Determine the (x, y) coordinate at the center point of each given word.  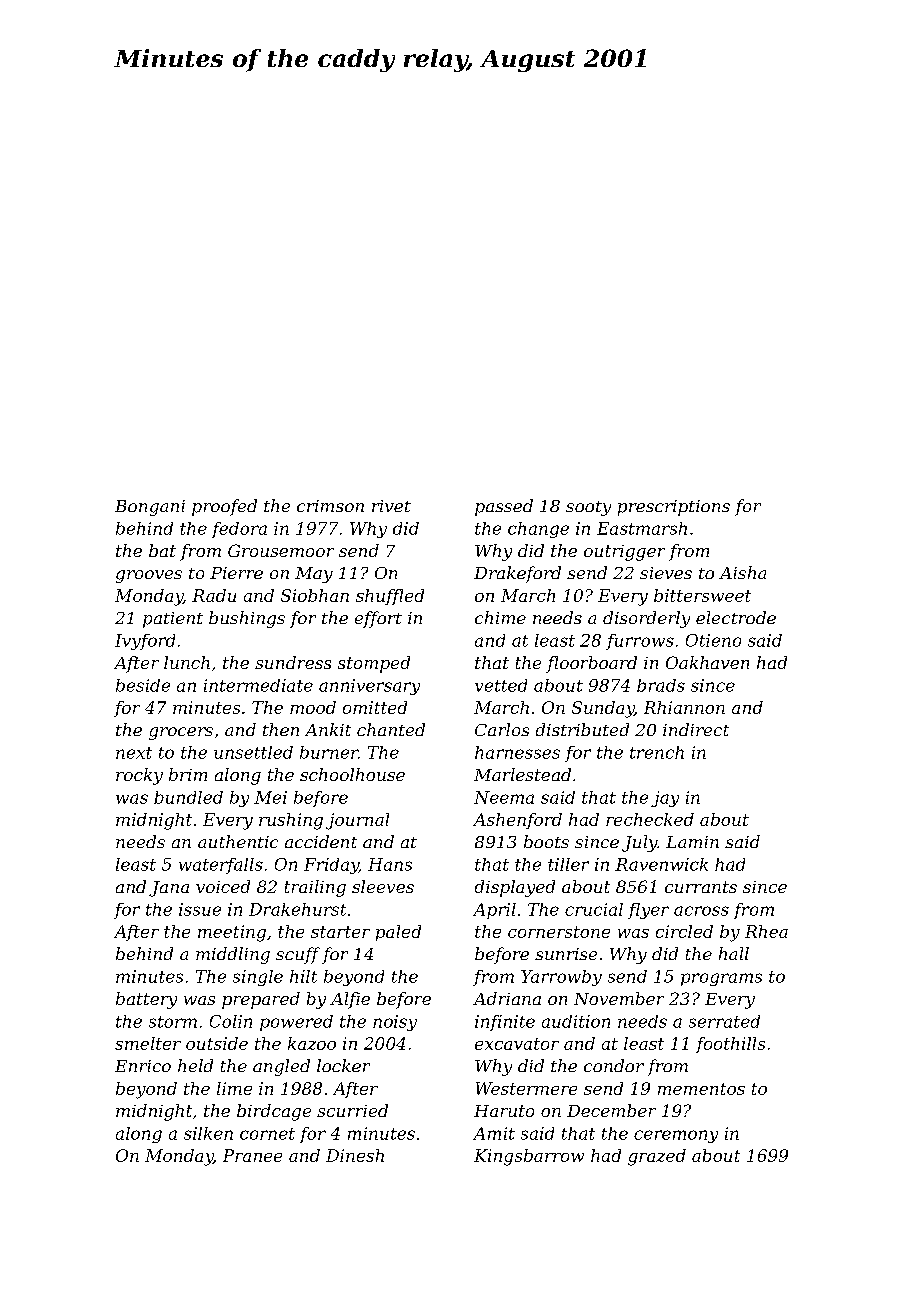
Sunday (603, 709)
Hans (390, 864)
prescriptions (674, 508)
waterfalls (221, 866)
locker (343, 1065)
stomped (374, 664)
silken (208, 1133)
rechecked (650, 819)
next (134, 753)
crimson (330, 506)
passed (504, 507)
